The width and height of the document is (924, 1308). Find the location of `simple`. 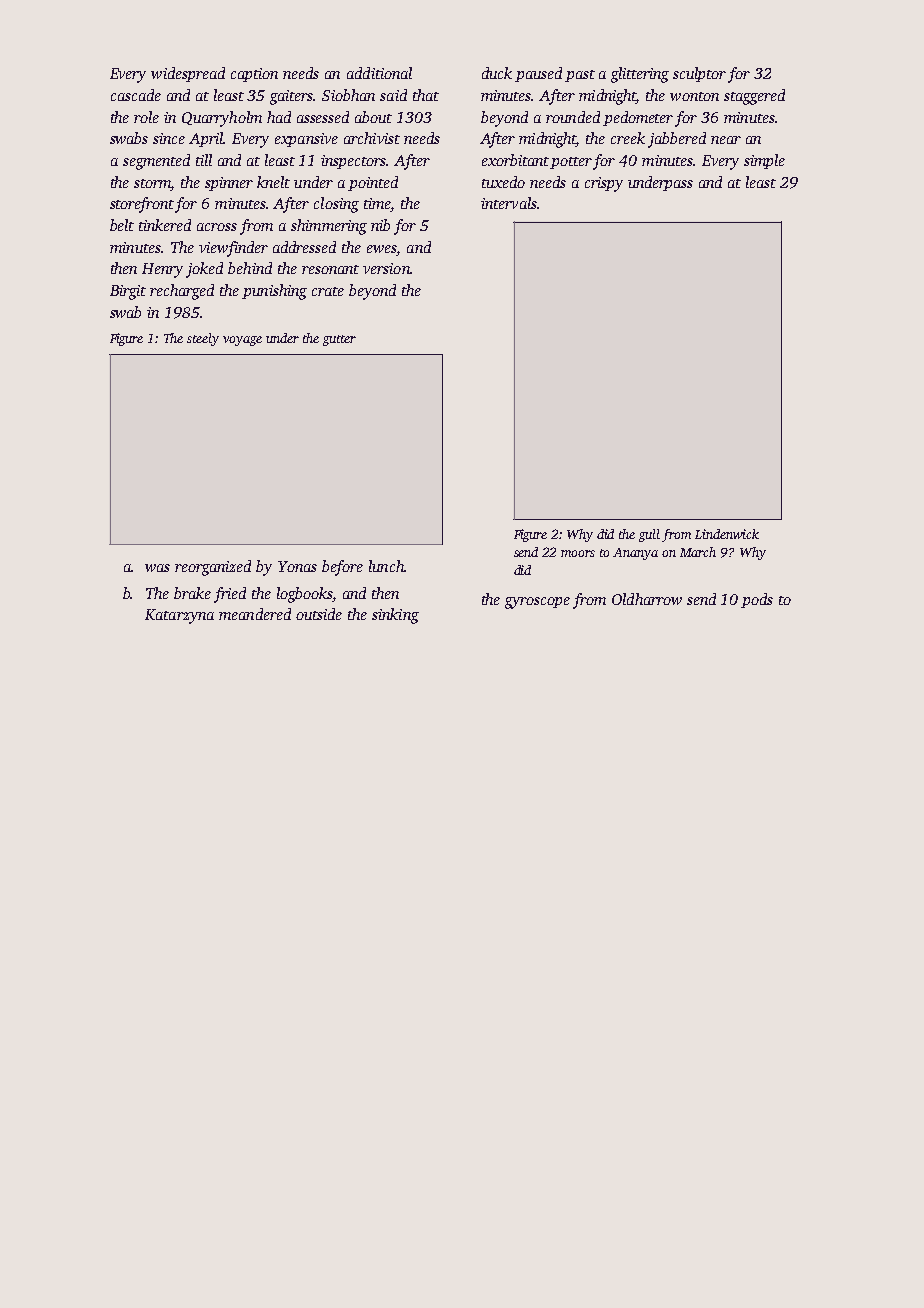

simple is located at coordinates (764, 161).
